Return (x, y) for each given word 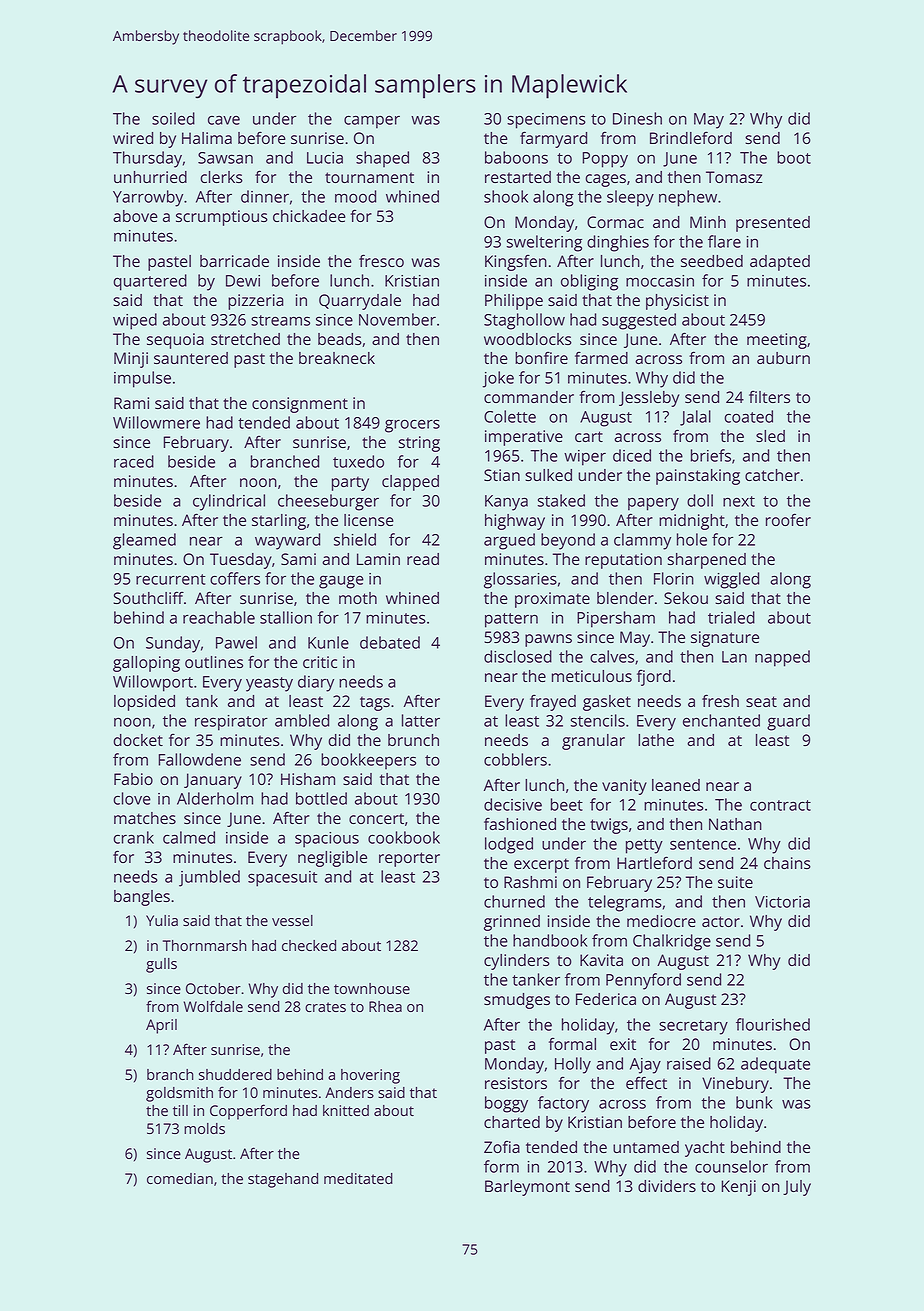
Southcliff (149, 597)
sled (770, 436)
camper (372, 122)
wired (133, 138)
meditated (358, 1178)
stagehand (283, 1180)
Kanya (506, 503)
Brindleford (691, 137)
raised (689, 1063)
